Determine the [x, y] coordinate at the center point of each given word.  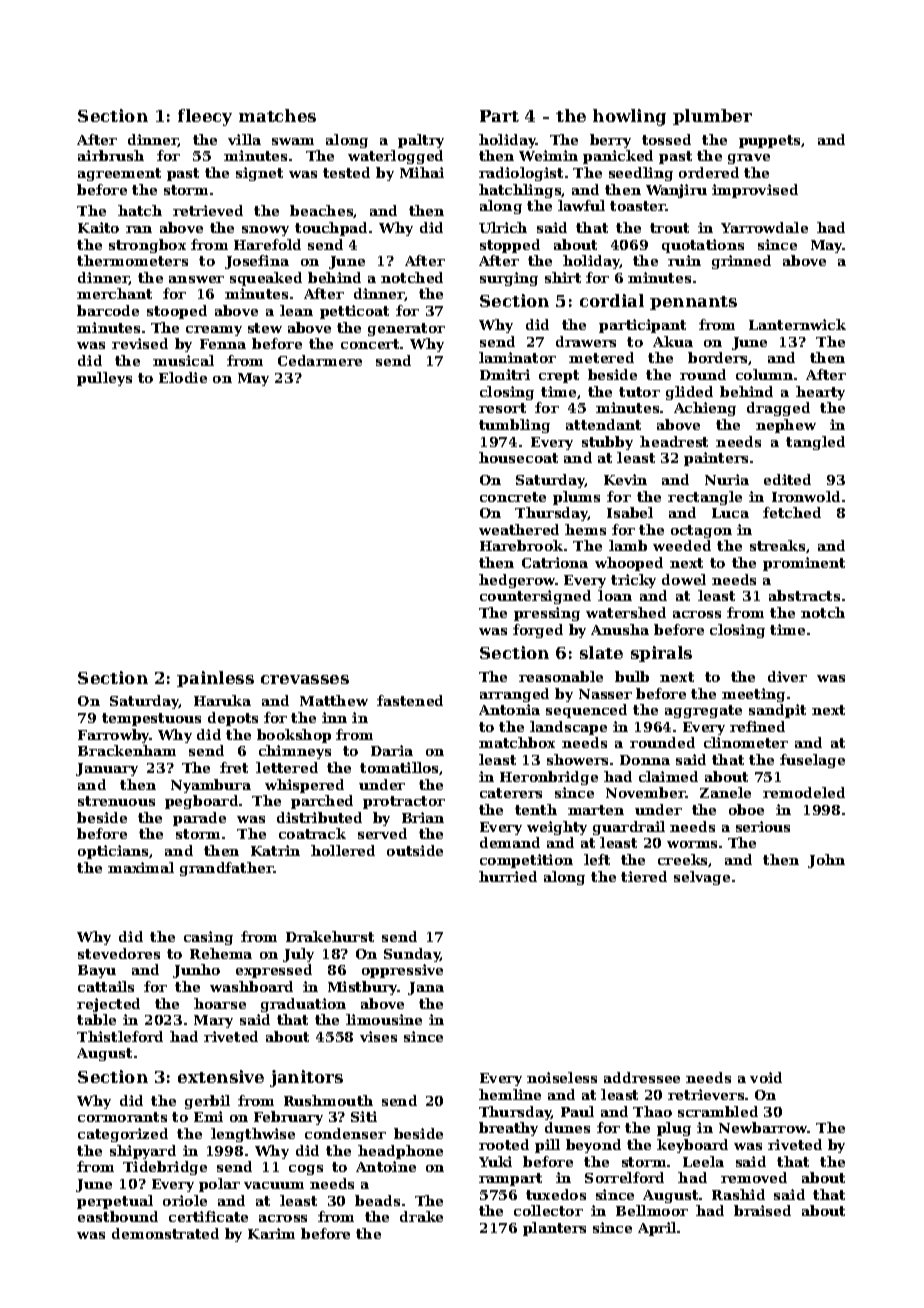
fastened [410, 700]
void [766, 1077]
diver [787, 676]
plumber [712, 117]
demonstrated [165, 1233]
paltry [421, 141]
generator [406, 329]
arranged [514, 695]
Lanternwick [797, 324]
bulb [632, 676]
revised [140, 343]
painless [215, 679]
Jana [426, 988]
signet [259, 174]
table [96, 1019]
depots [233, 719]
